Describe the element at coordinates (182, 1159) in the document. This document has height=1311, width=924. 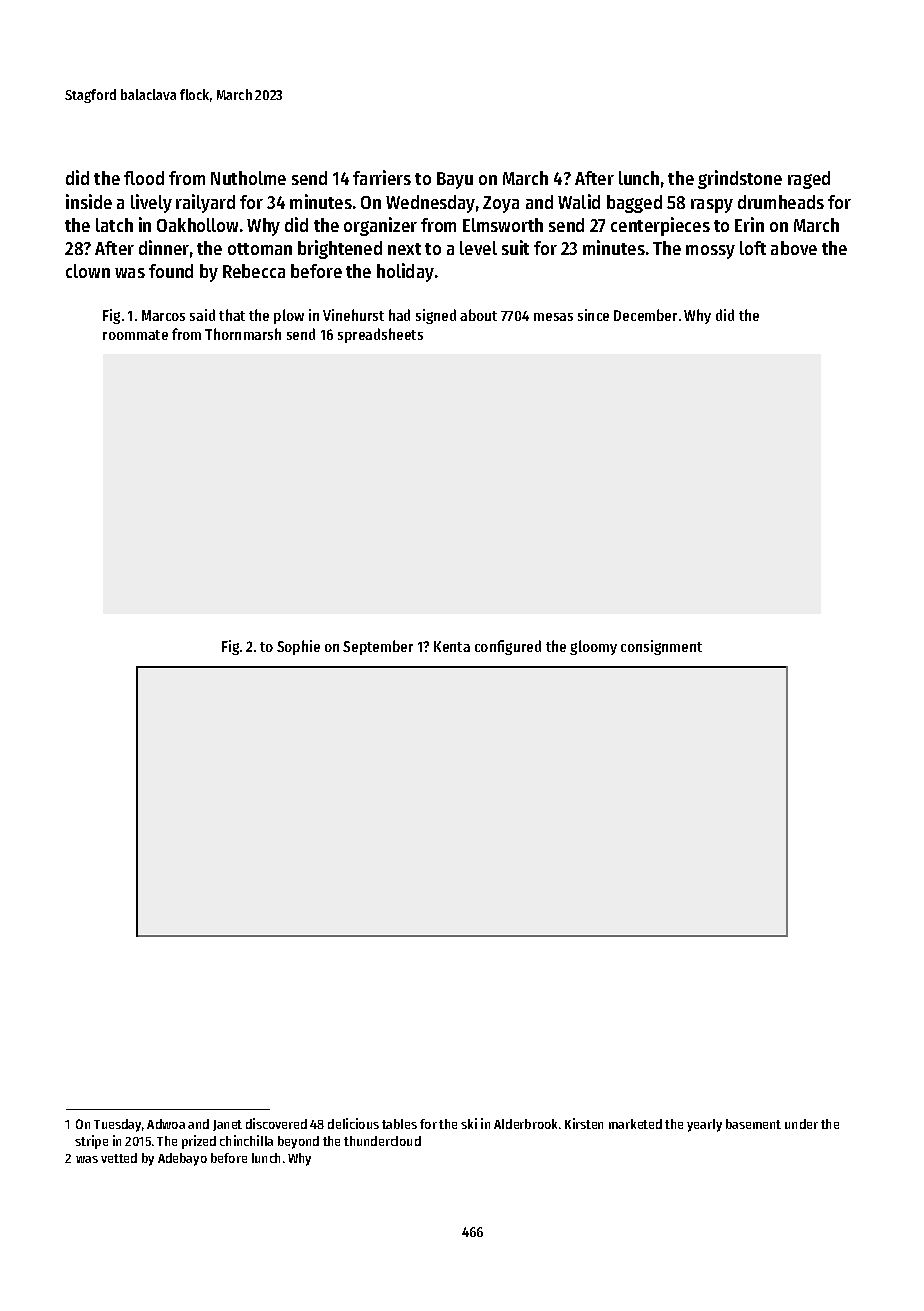
I see `Adebayo` at that location.
